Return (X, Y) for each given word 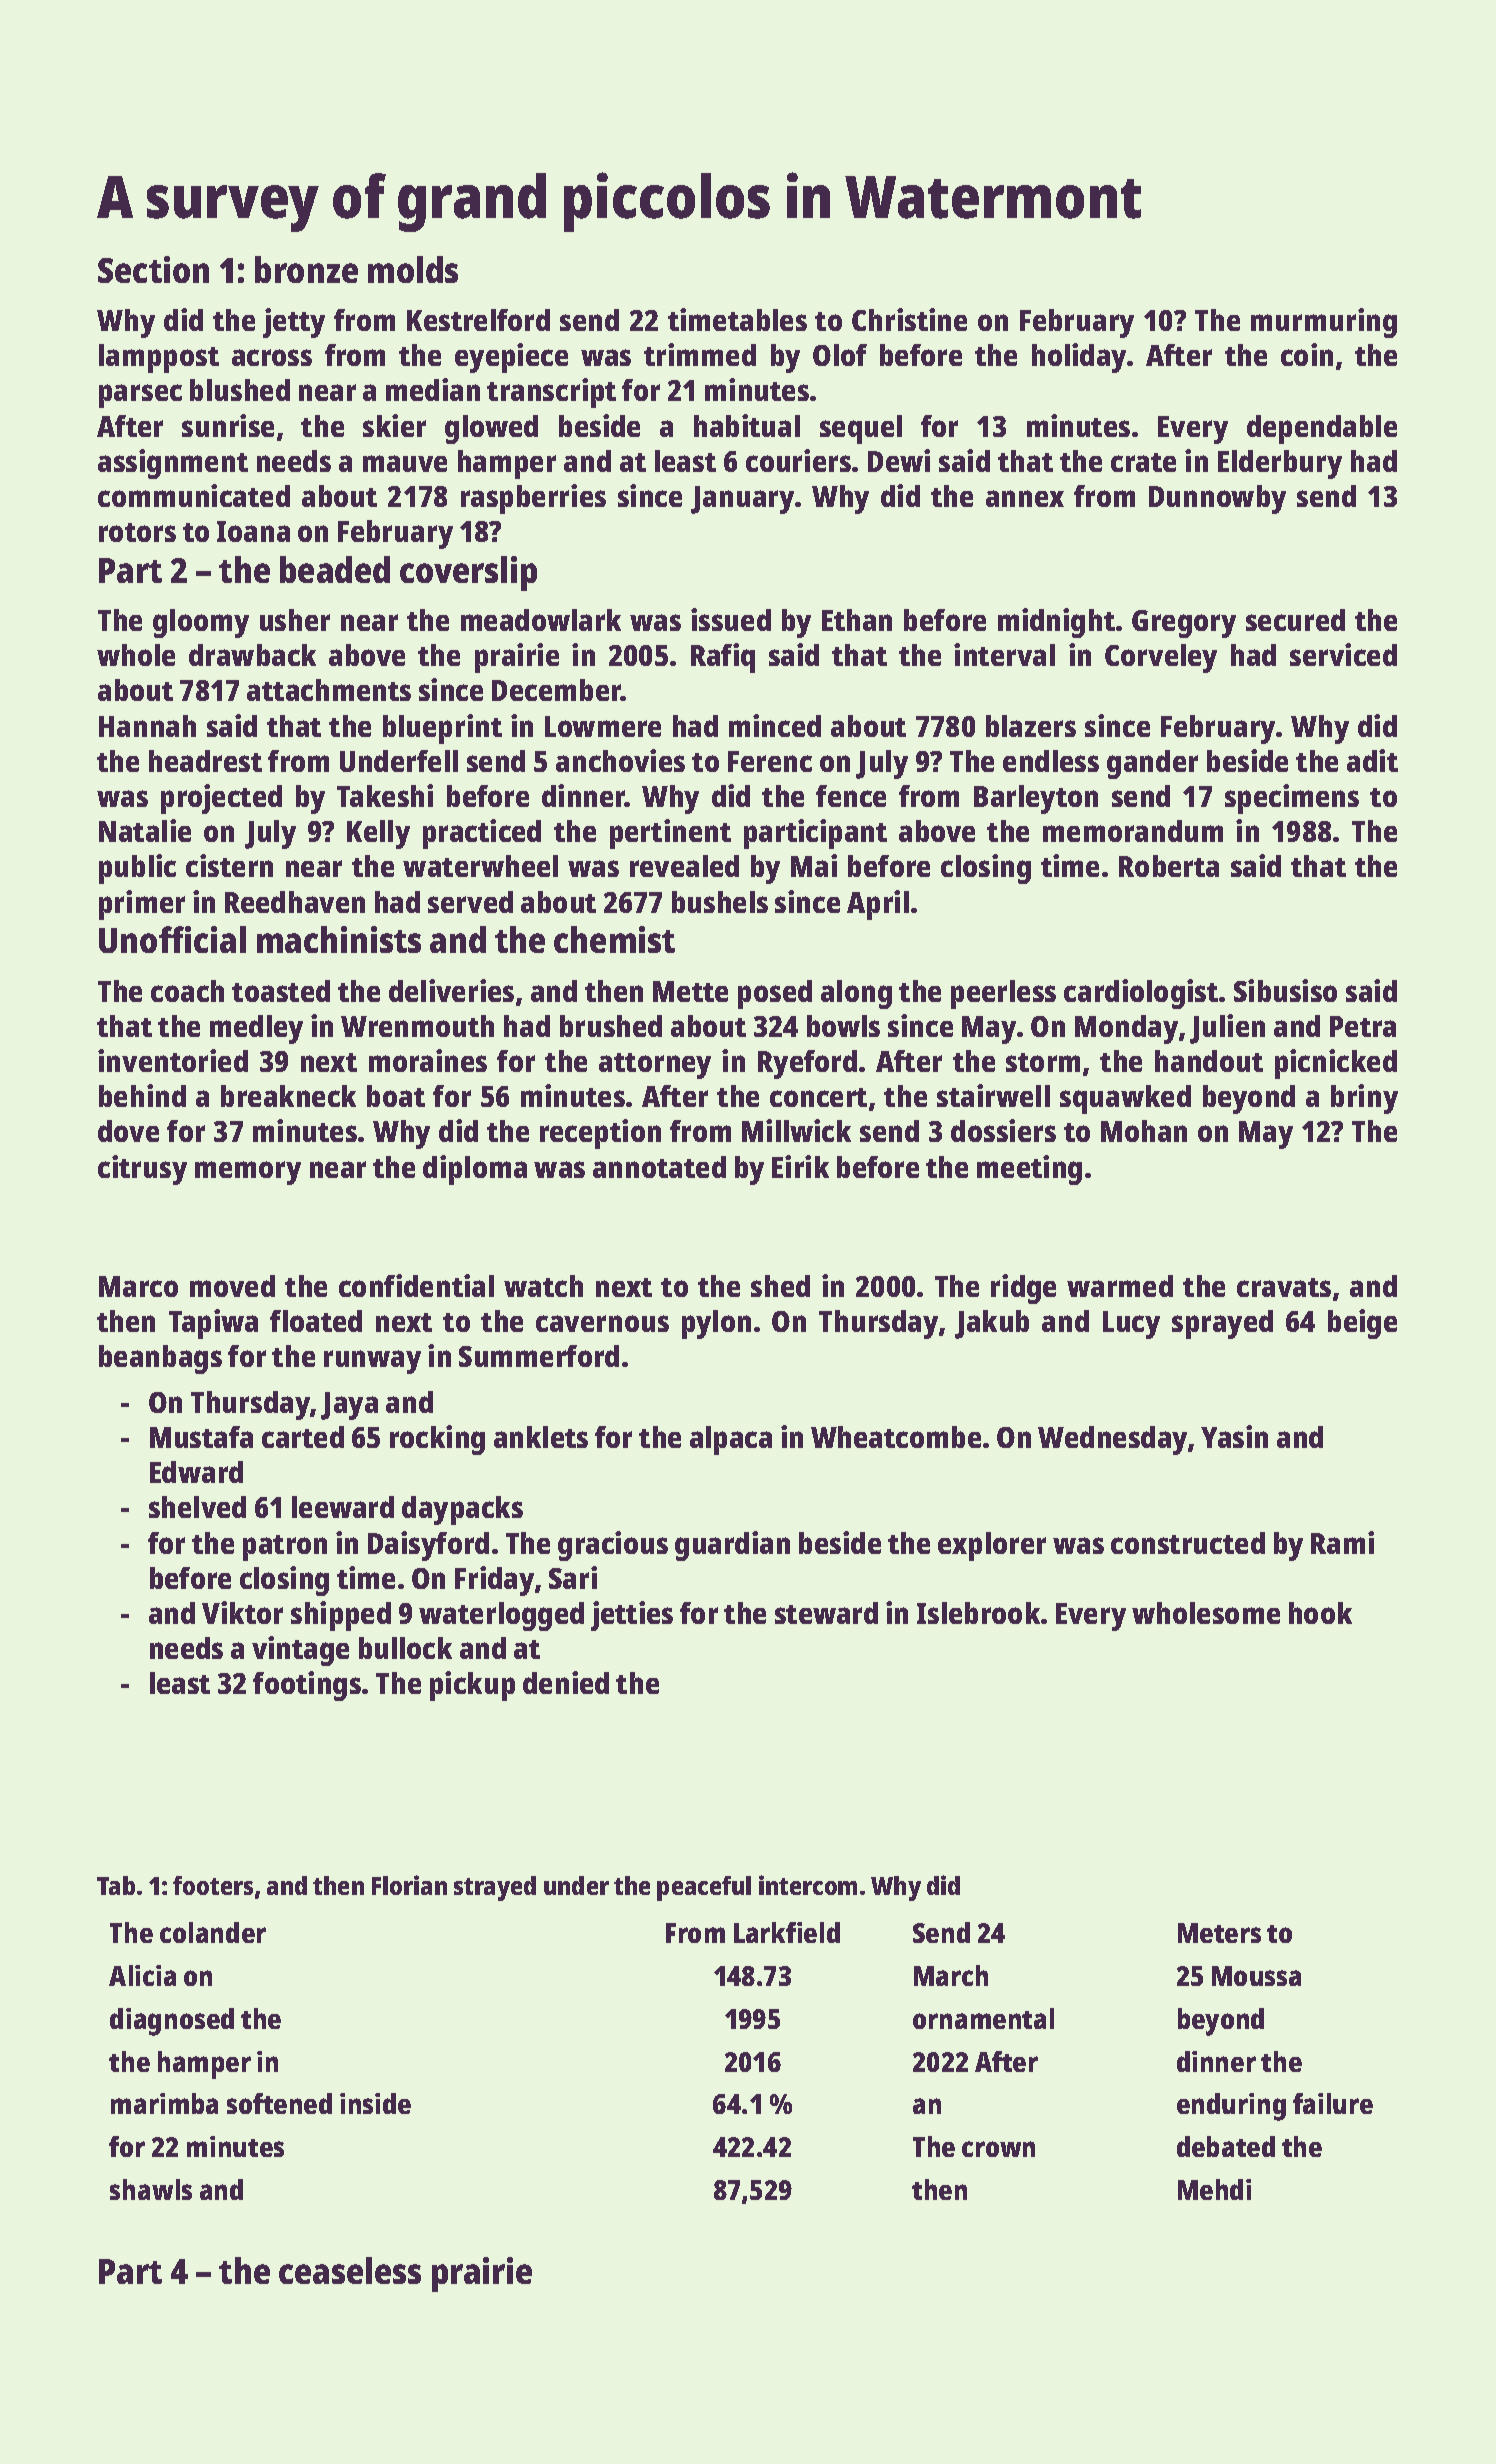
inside (375, 2103)
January (742, 500)
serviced (1343, 654)
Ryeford (807, 1064)
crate (1143, 462)
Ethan (857, 620)
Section (153, 269)
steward (826, 1613)
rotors (137, 532)
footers (213, 1885)
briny (1364, 1099)
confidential (416, 1285)
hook (1320, 1613)
